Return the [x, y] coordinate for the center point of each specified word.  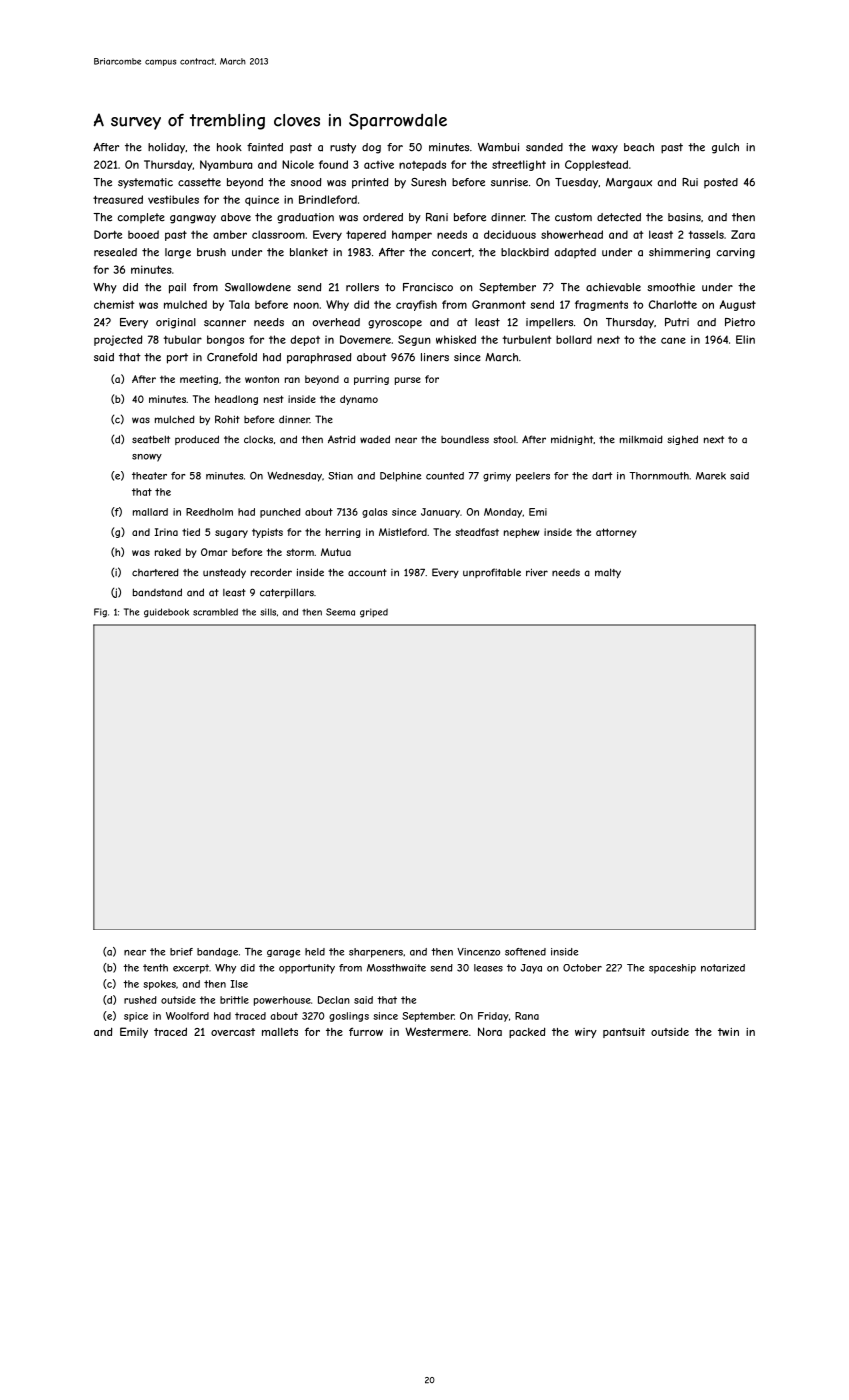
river [537, 572]
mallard [150, 512]
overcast [233, 1032]
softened [525, 952]
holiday [166, 148]
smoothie [671, 287]
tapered [366, 235]
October [582, 968]
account [367, 573]
